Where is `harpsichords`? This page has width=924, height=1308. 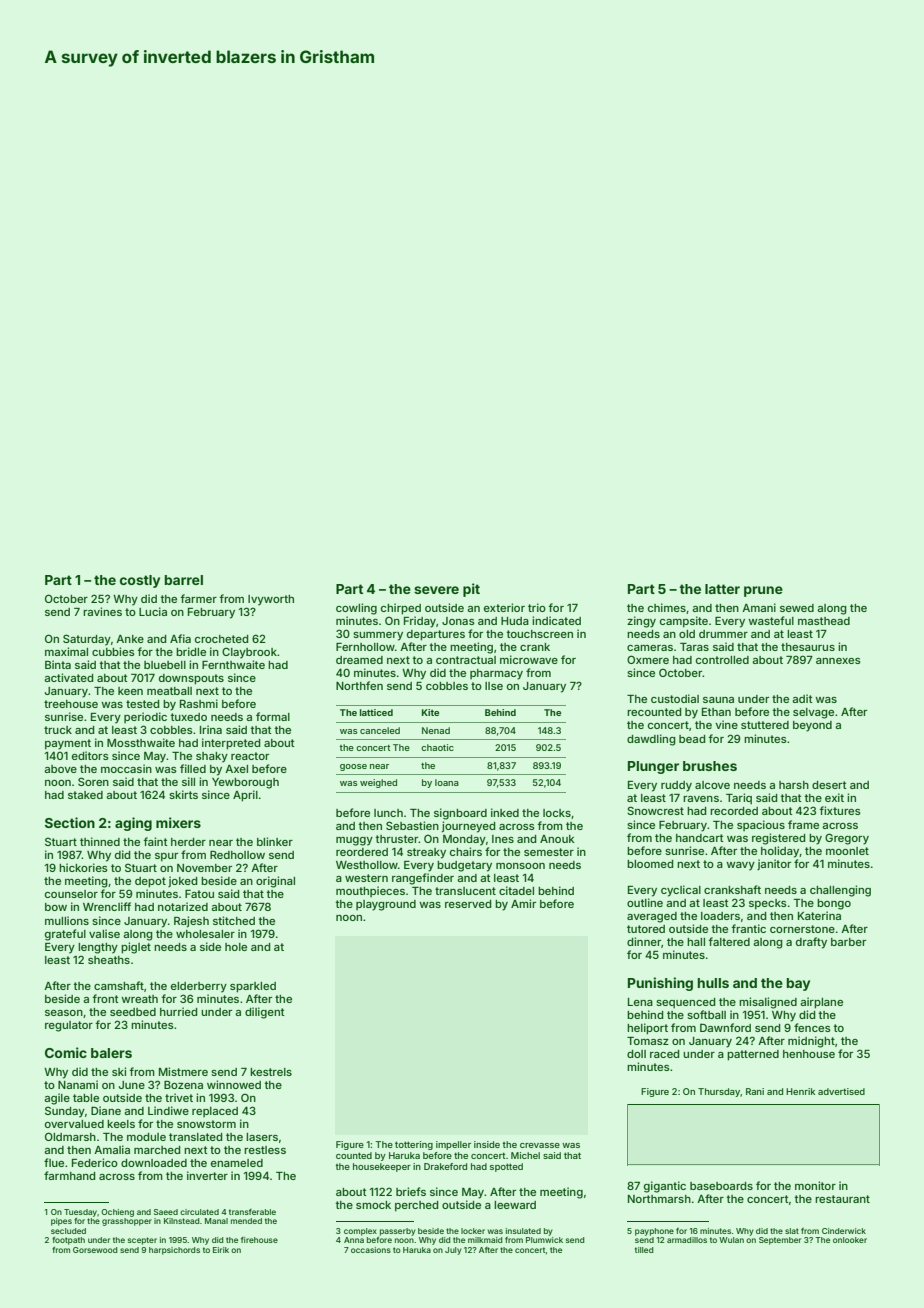
harpsichords is located at coordinates (174, 1251).
